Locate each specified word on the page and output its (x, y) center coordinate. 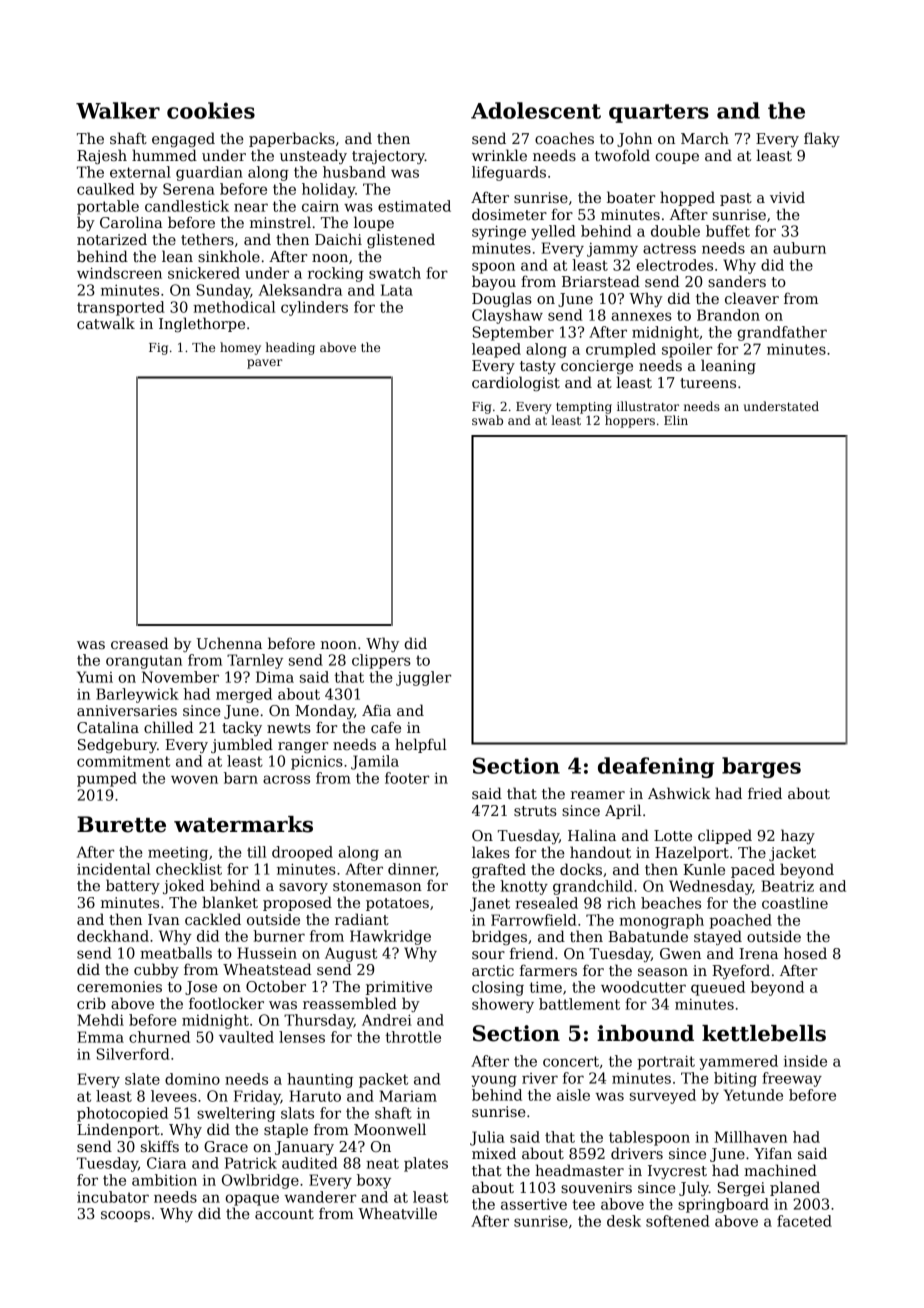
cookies (211, 110)
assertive (534, 1204)
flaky (822, 139)
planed (795, 1188)
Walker (118, 110)
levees (174, 1096)
